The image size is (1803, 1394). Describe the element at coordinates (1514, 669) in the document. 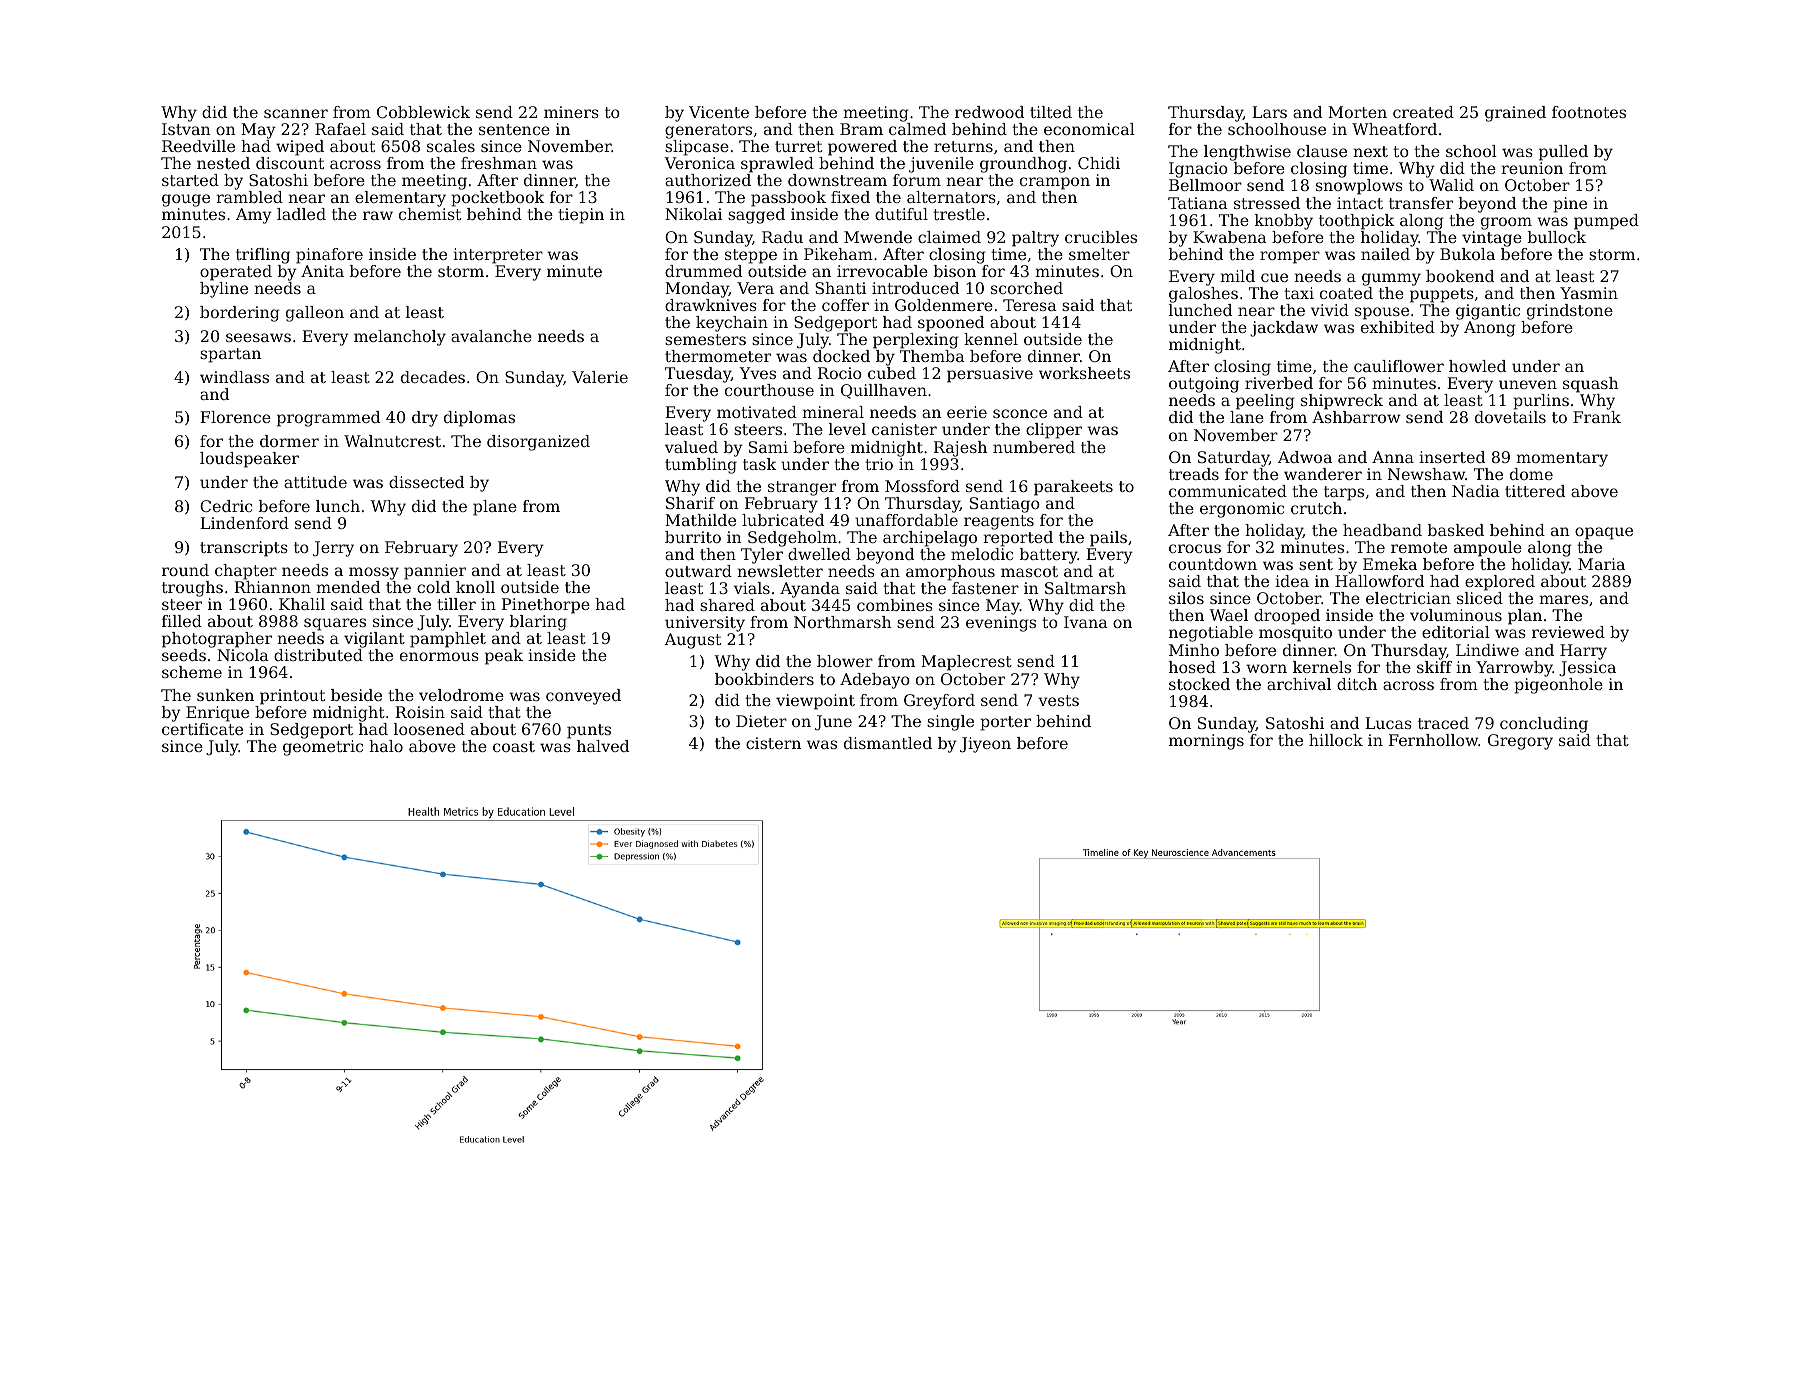

I see `Yarrowby` at that location.
